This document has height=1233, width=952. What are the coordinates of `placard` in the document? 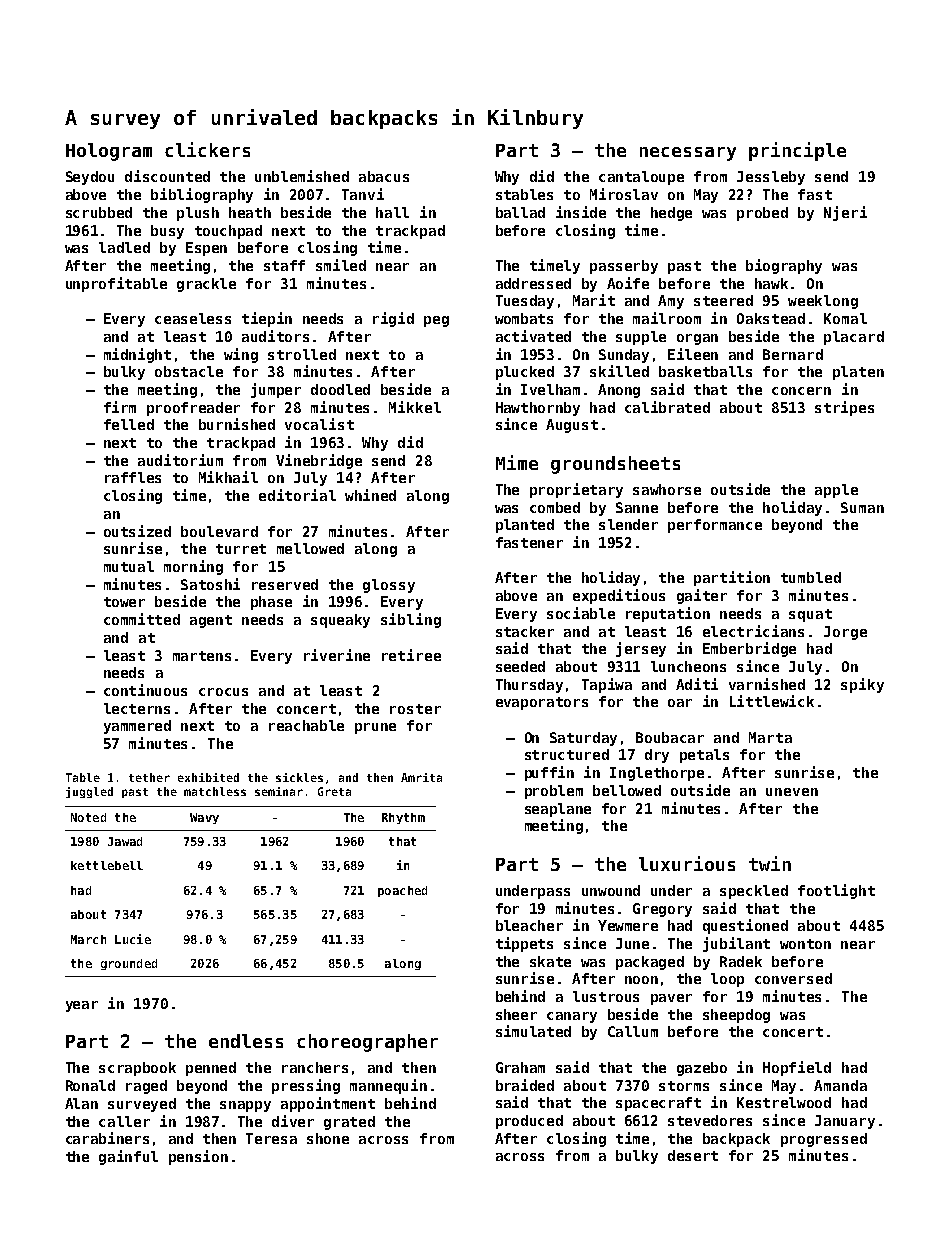 It's located at (854, 338).
